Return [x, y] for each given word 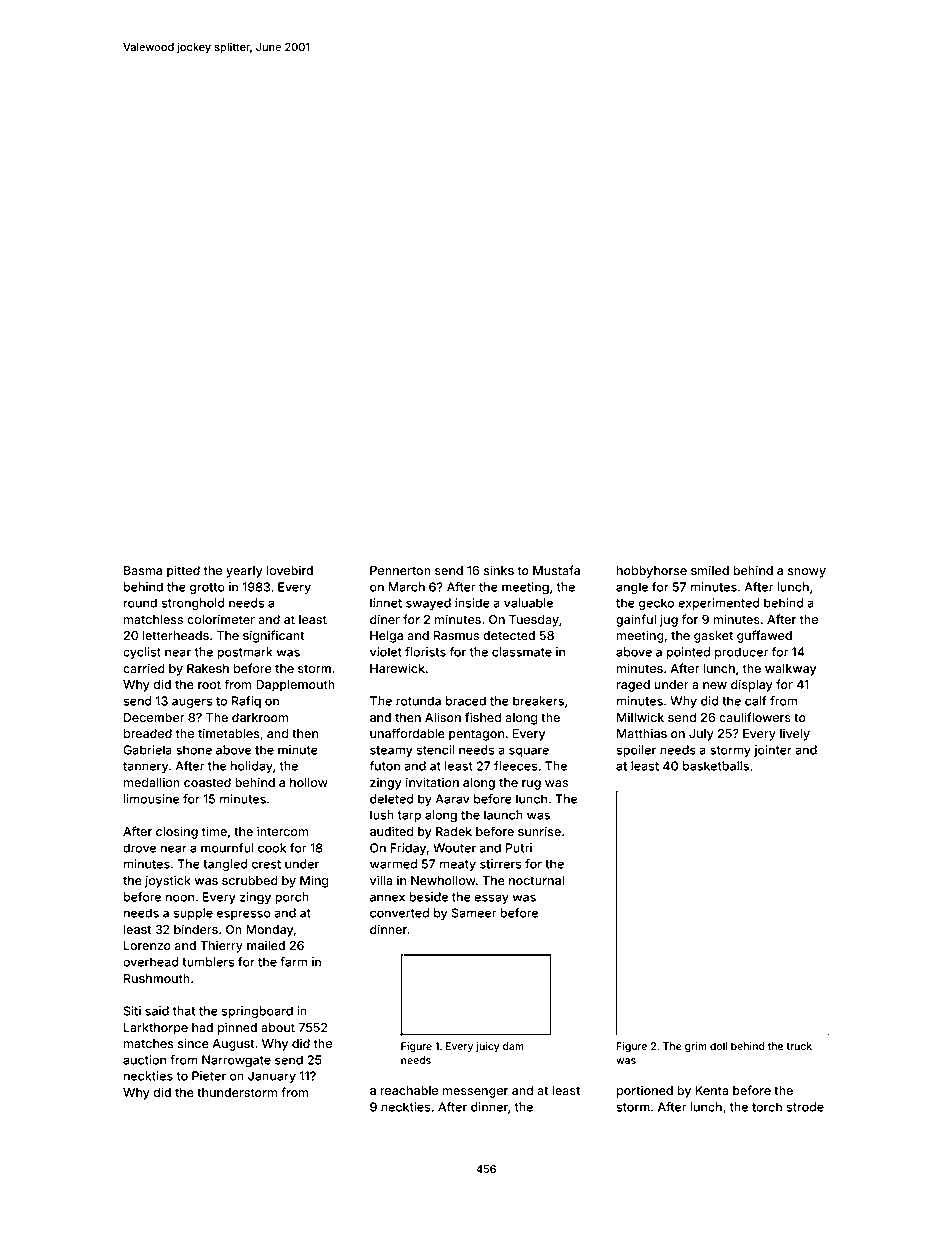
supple [193, 914]
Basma [143, 570]
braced [466, 701]
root [209, 684]
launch [503, 815]
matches [149, 1043]
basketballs [716, 766]
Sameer [474, 913]
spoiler [636, 751]
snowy [807, 573]
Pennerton [400, 570]
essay [491, 899]
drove [139, 848]
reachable [409, 1090]
